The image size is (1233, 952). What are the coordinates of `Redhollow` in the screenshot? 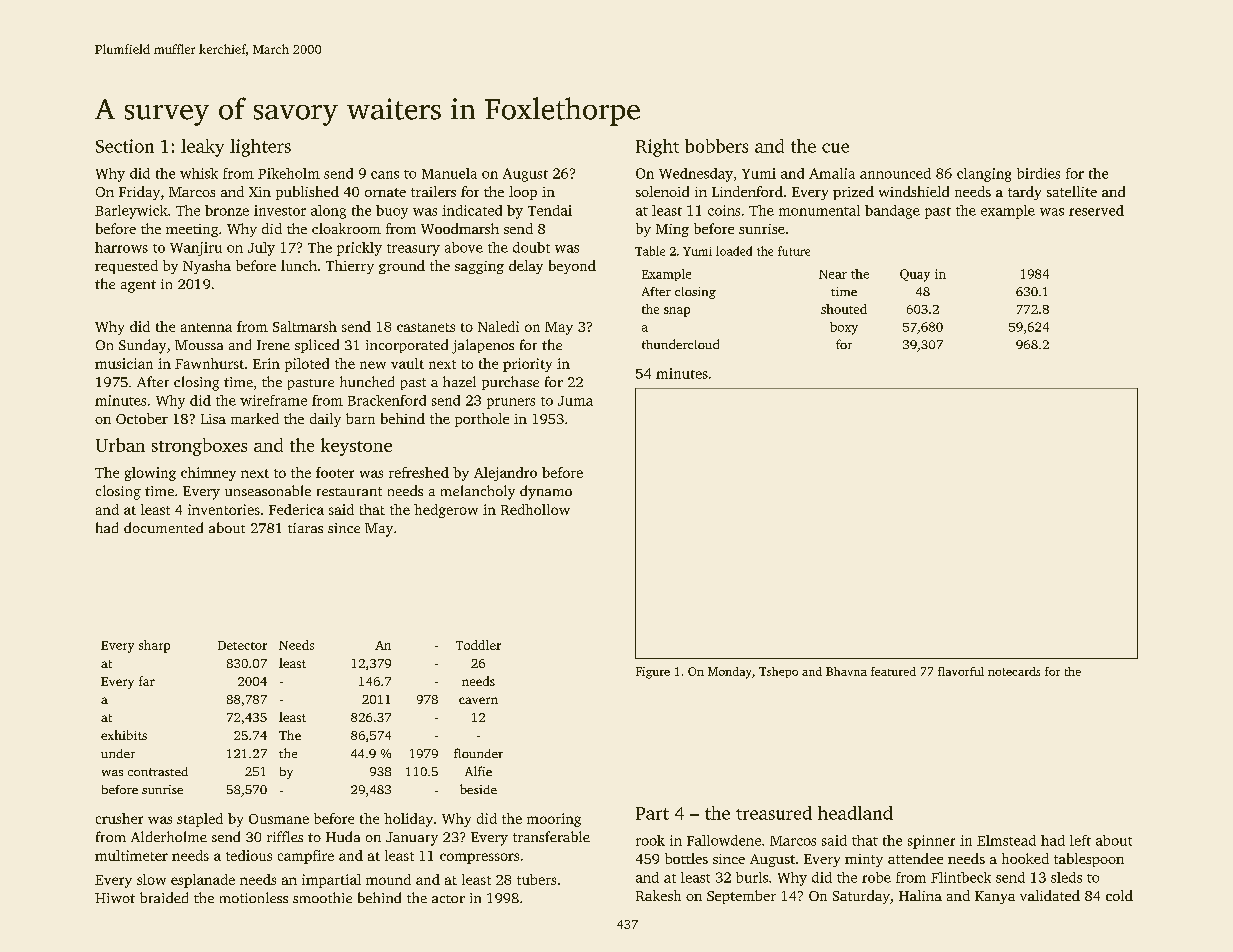 It's located at (535, 509).
